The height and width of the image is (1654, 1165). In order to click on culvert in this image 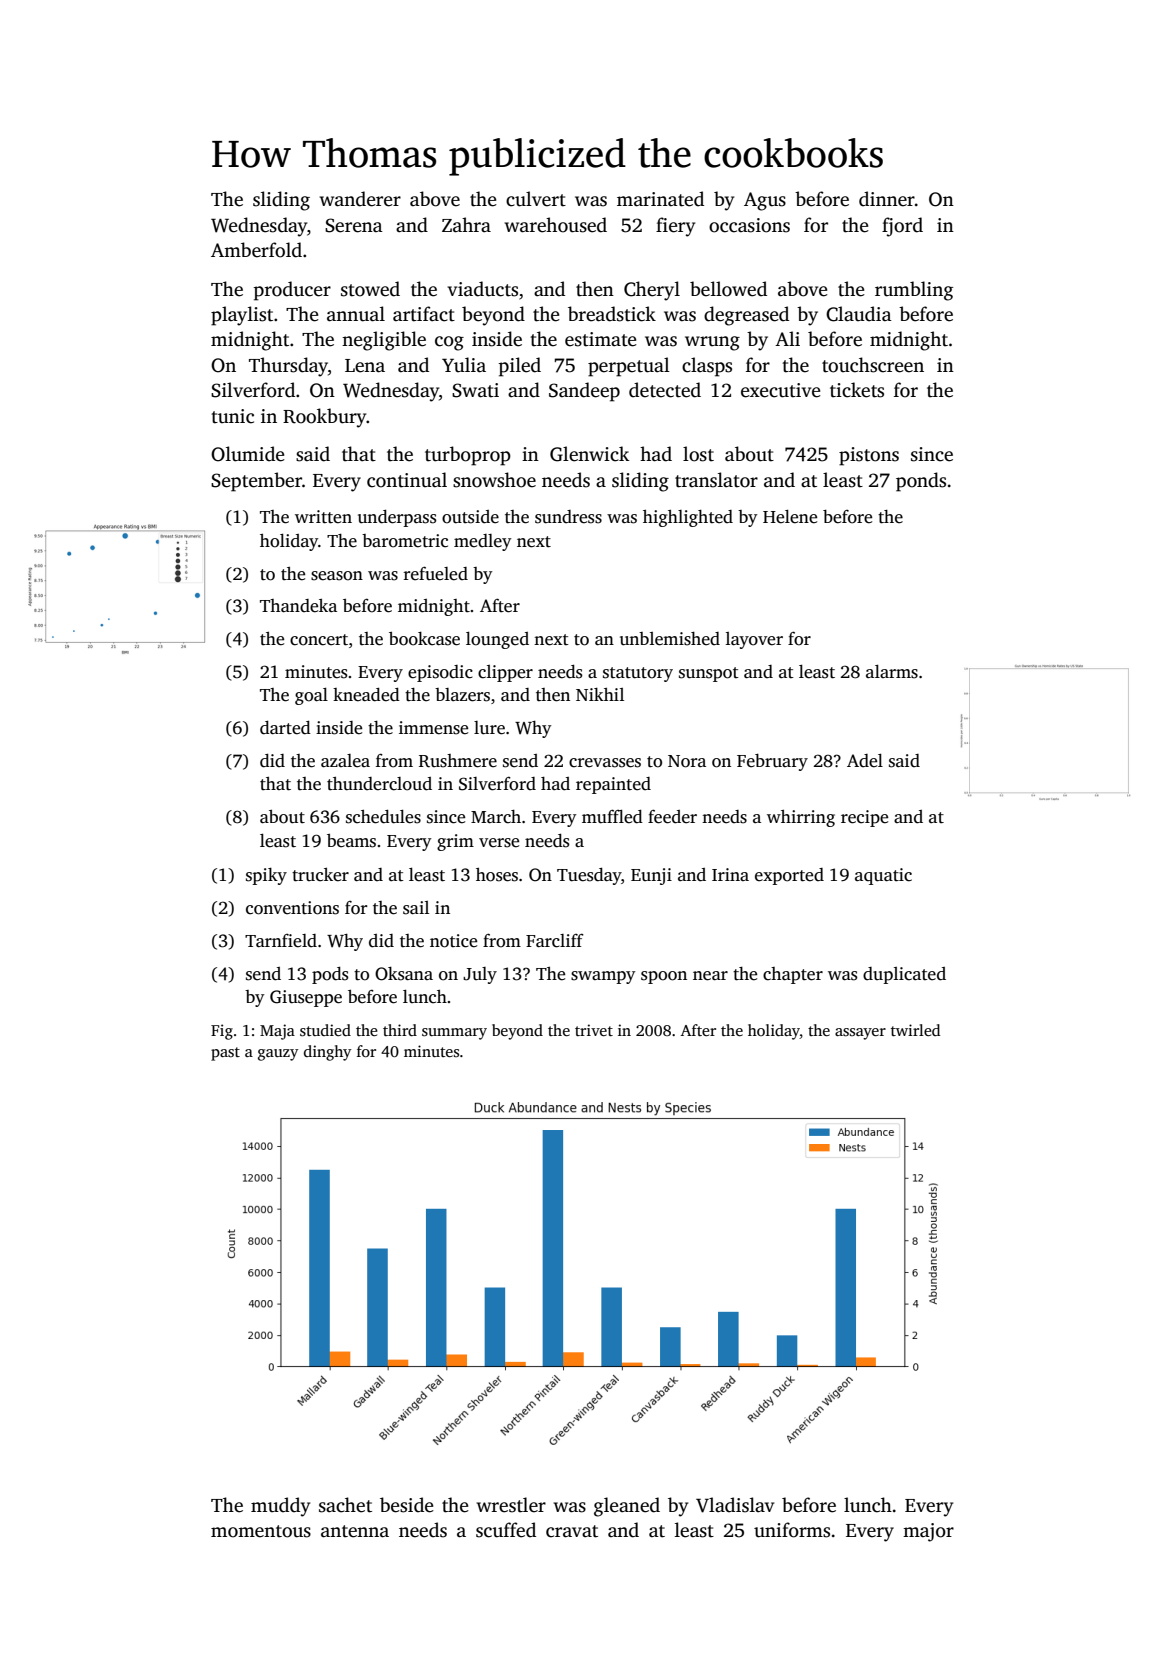, I will do `click(536, 199)`.
